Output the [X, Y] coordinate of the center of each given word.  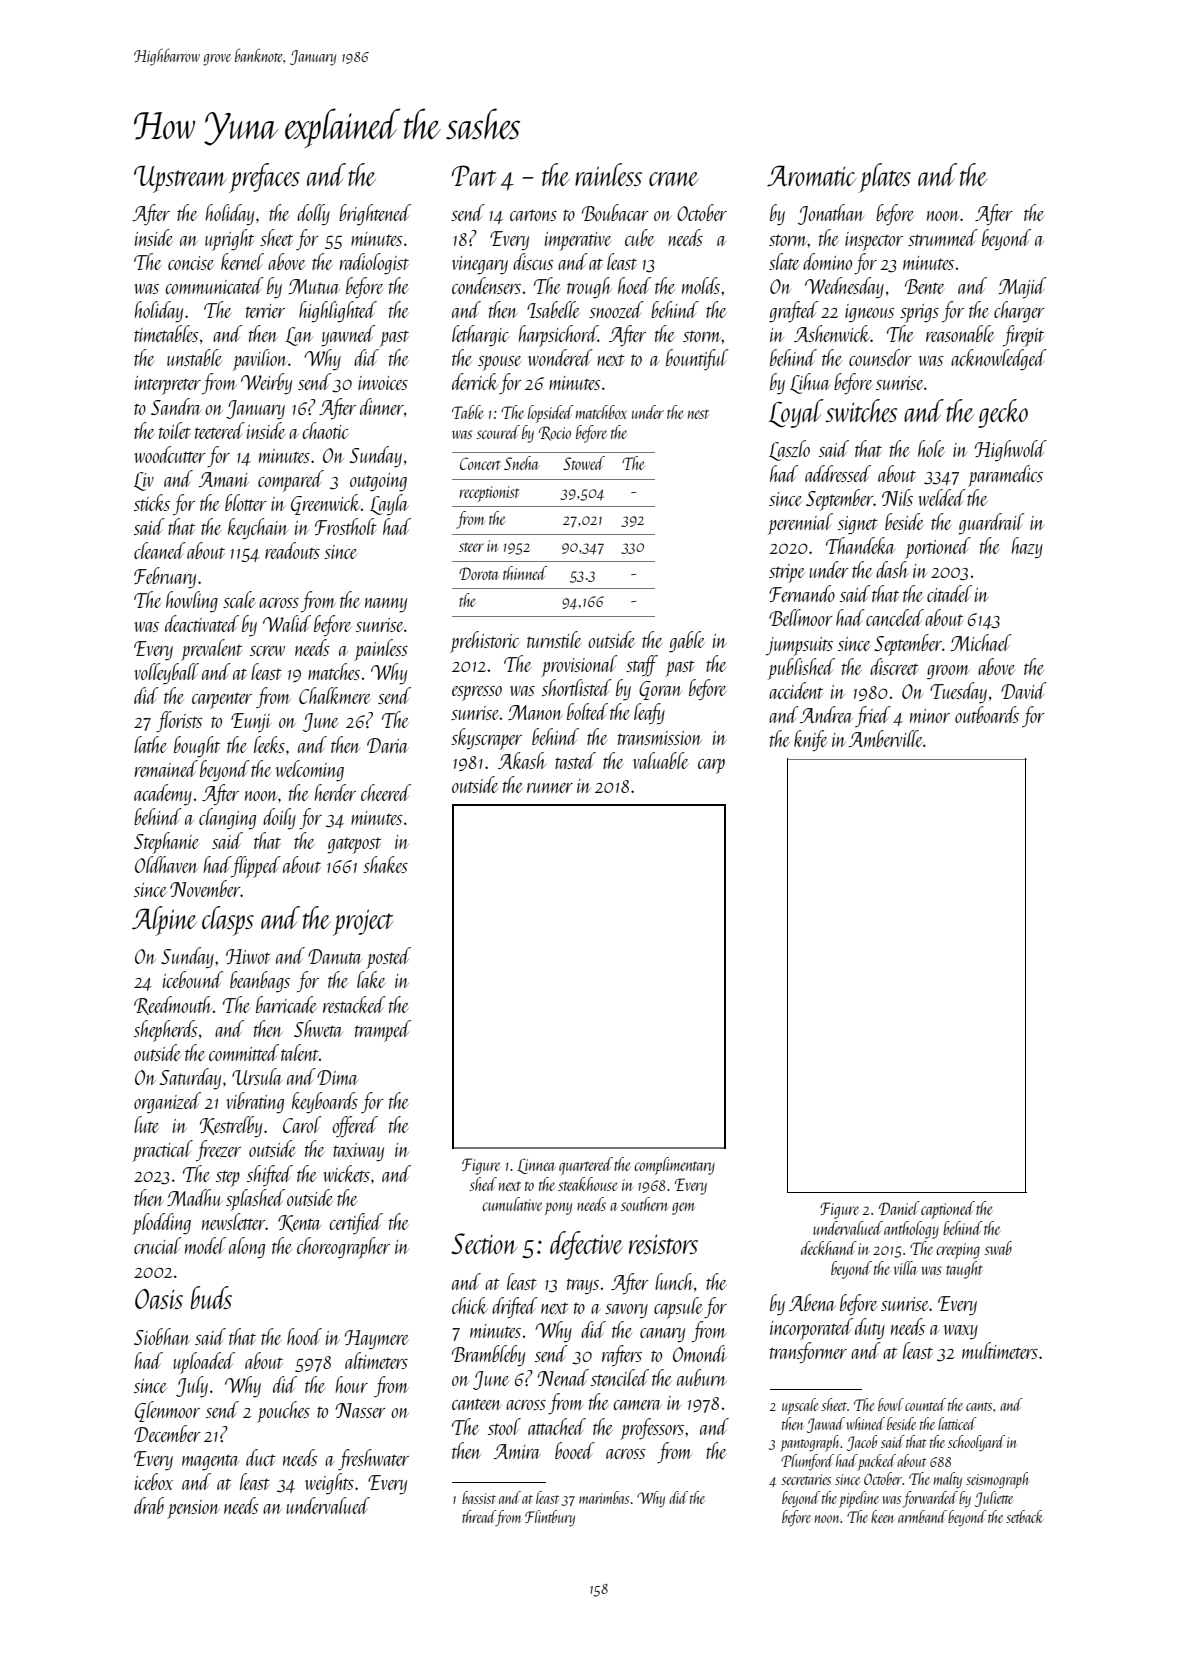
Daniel [899, 1208]
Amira [517, 1451]
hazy [1027, 547]
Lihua [810, 383]
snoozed [616, 309]
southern [645, 1204]
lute [146, 1124]
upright [229, 240]
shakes [385, 864]
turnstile [554, 639]
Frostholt [346, 526]
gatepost [354, 845]
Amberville [886, 738]
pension [193, 1509]
